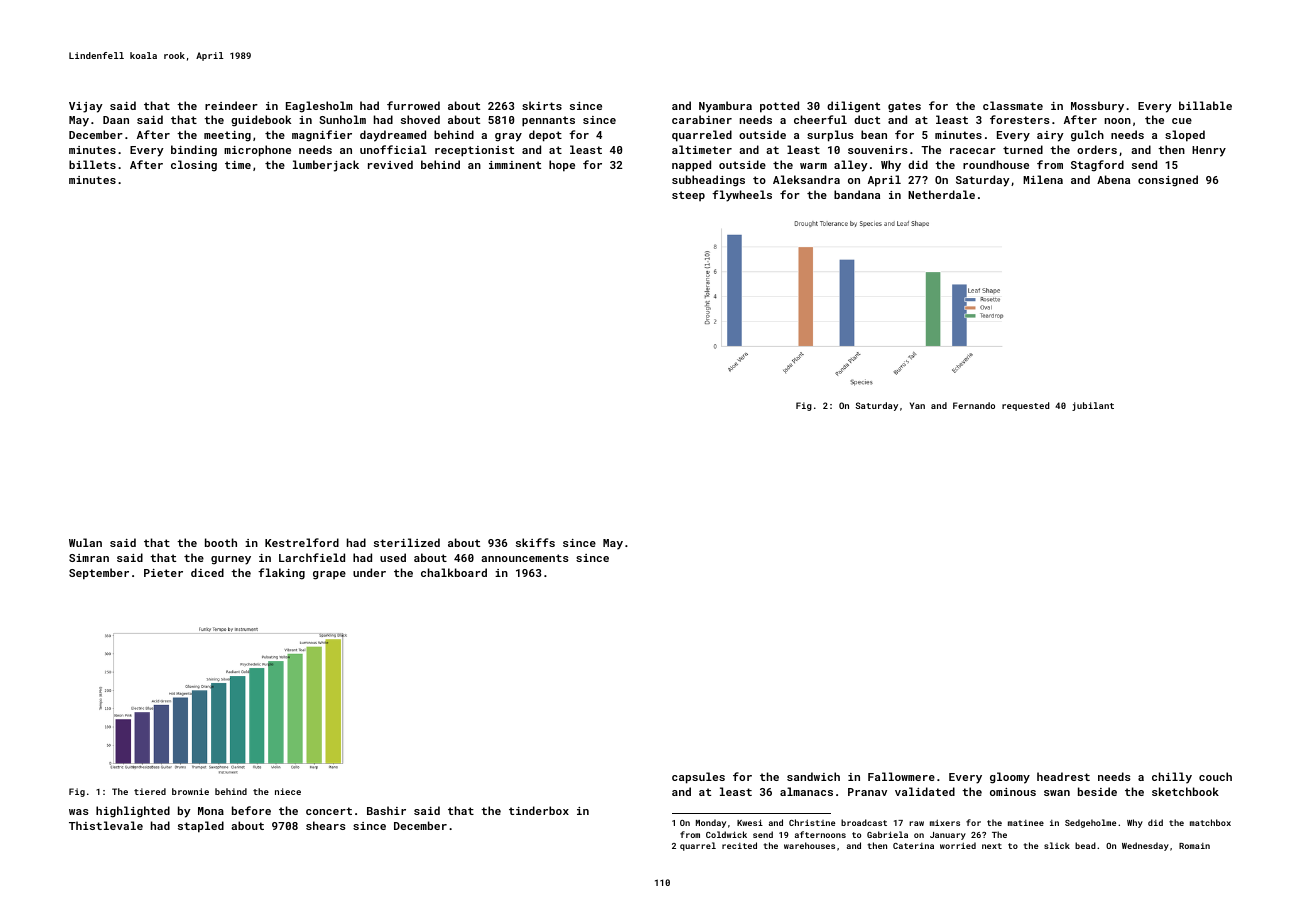  Describe the element at coordinates (454, 572) in the page. I see `chalkboard` at that location.
